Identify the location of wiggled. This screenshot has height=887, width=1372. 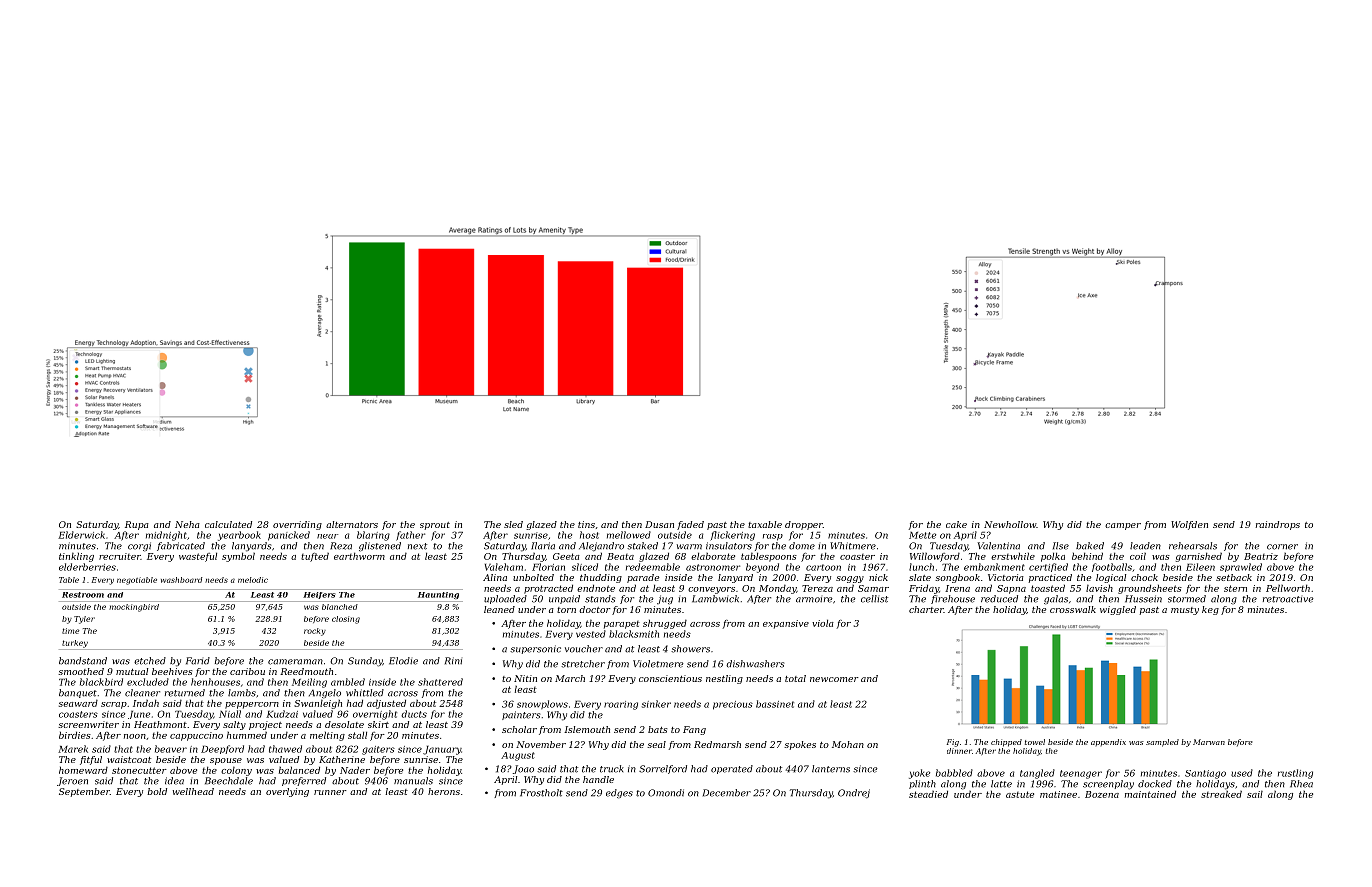
(1118, 610).
